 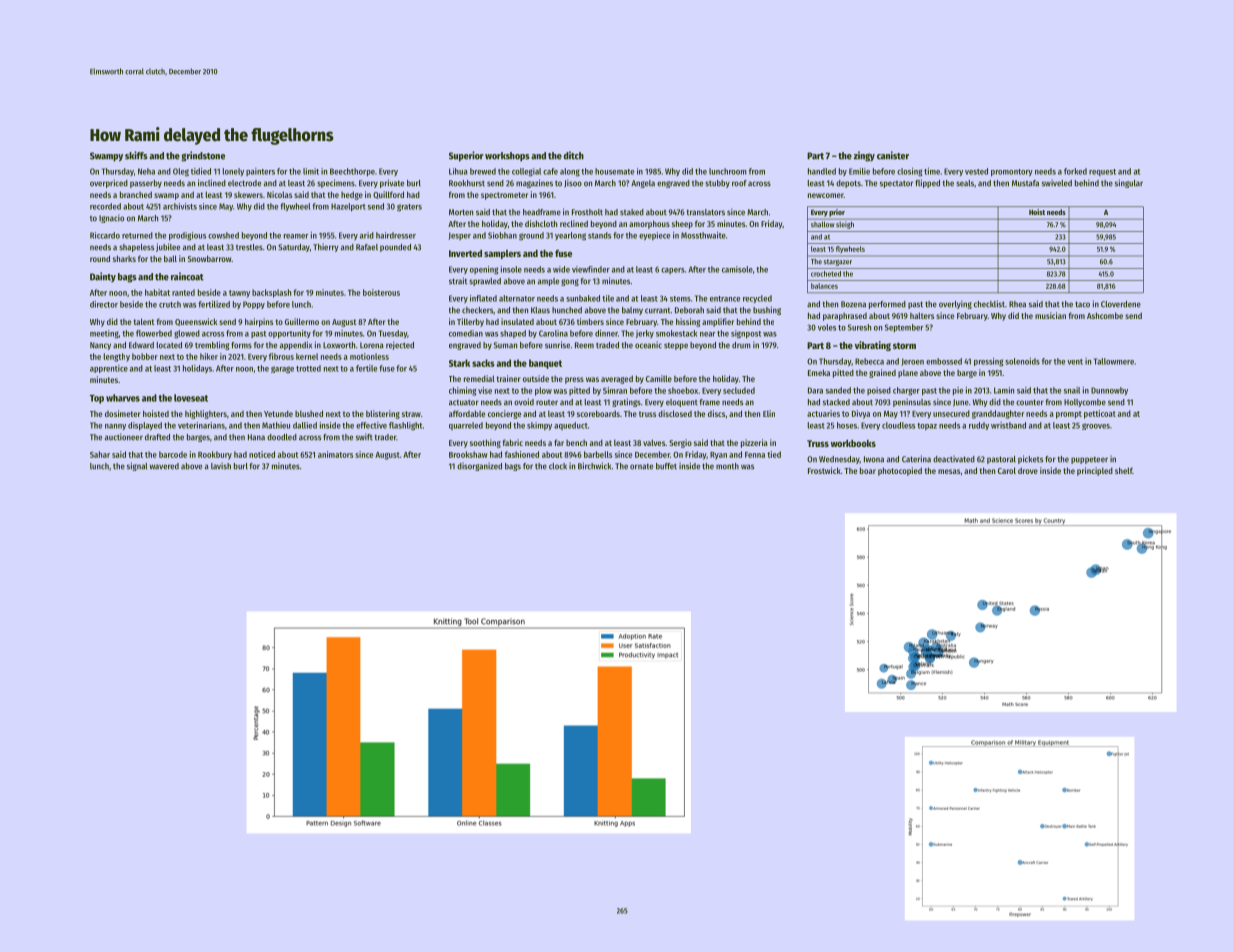 What do you see at coordinates (1129, 183) in the document?
I see `singular` at bounding box center [1129, 183].
